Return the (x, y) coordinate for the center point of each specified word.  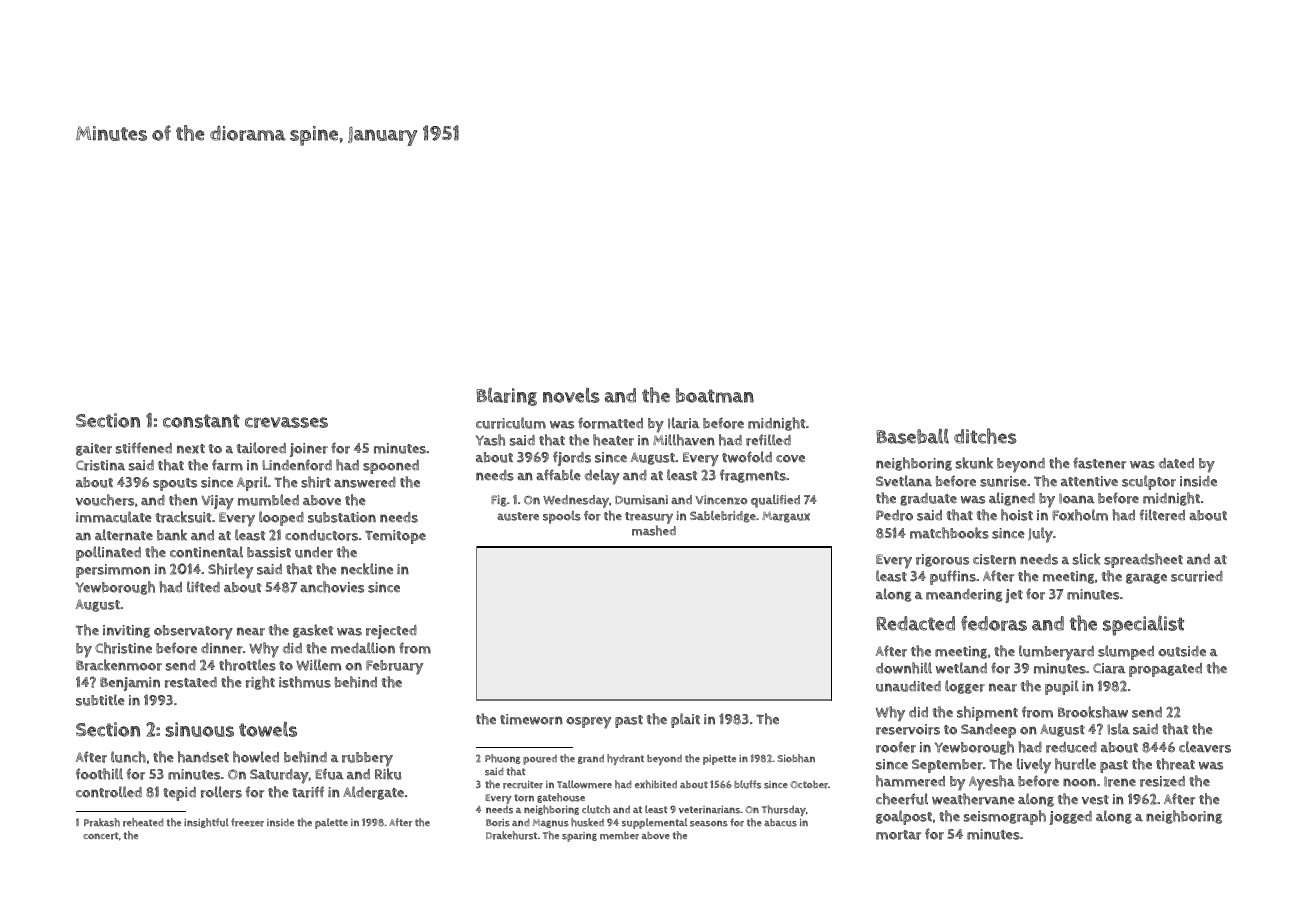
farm (227, 465)
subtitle (100, 700)
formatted (610, 423)
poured (540, 760)
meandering (964, 595)
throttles (247, 665)
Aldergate (373, 793)
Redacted (915, 623)
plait (685, 720)
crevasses (286, 422)
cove (790, 459)
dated (1176, 463)
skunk (974, 463)
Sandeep (988, 731)
